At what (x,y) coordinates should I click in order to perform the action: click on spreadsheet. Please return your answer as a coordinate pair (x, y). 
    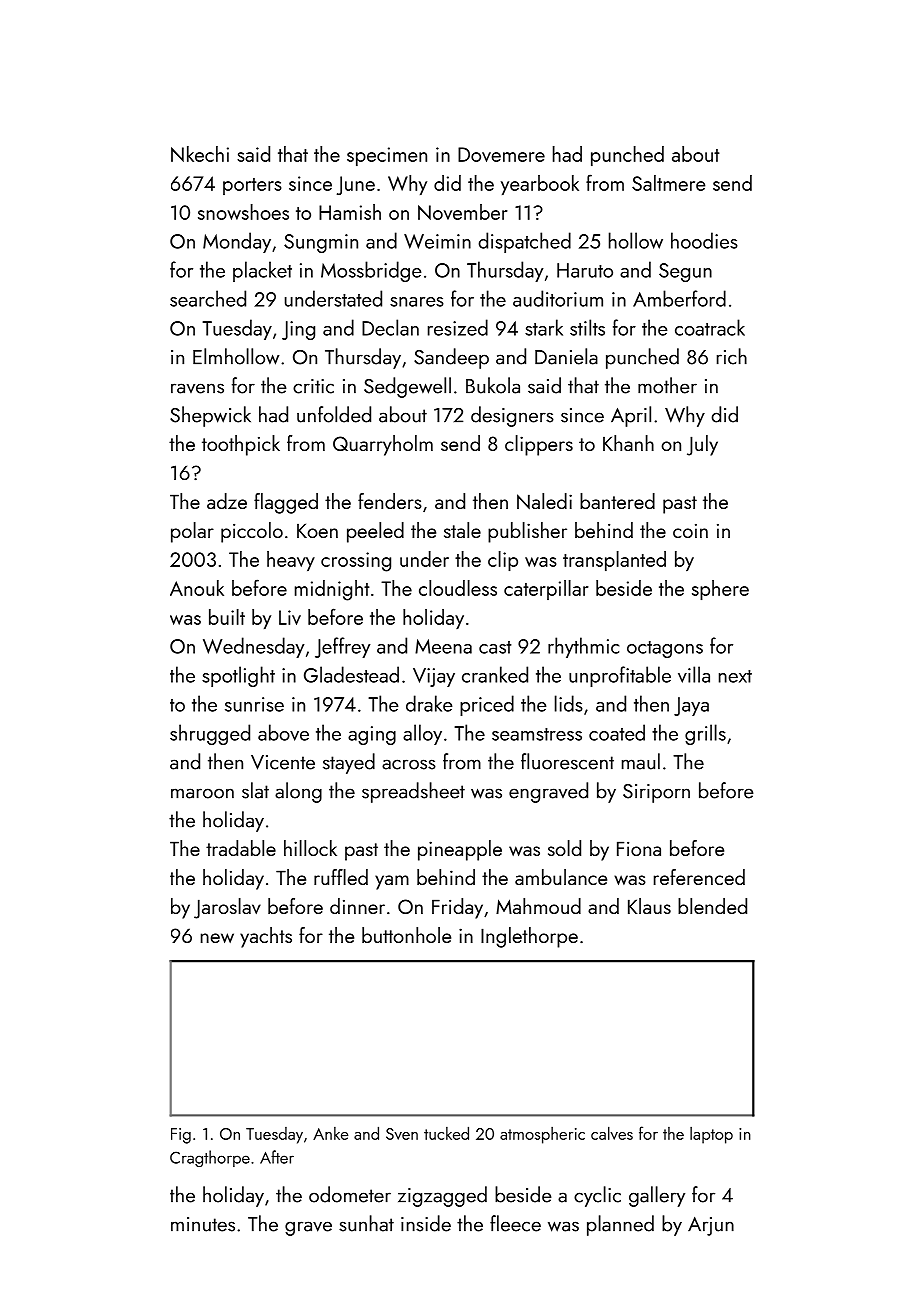
    Looking at the image, I should click on (413, 792).
